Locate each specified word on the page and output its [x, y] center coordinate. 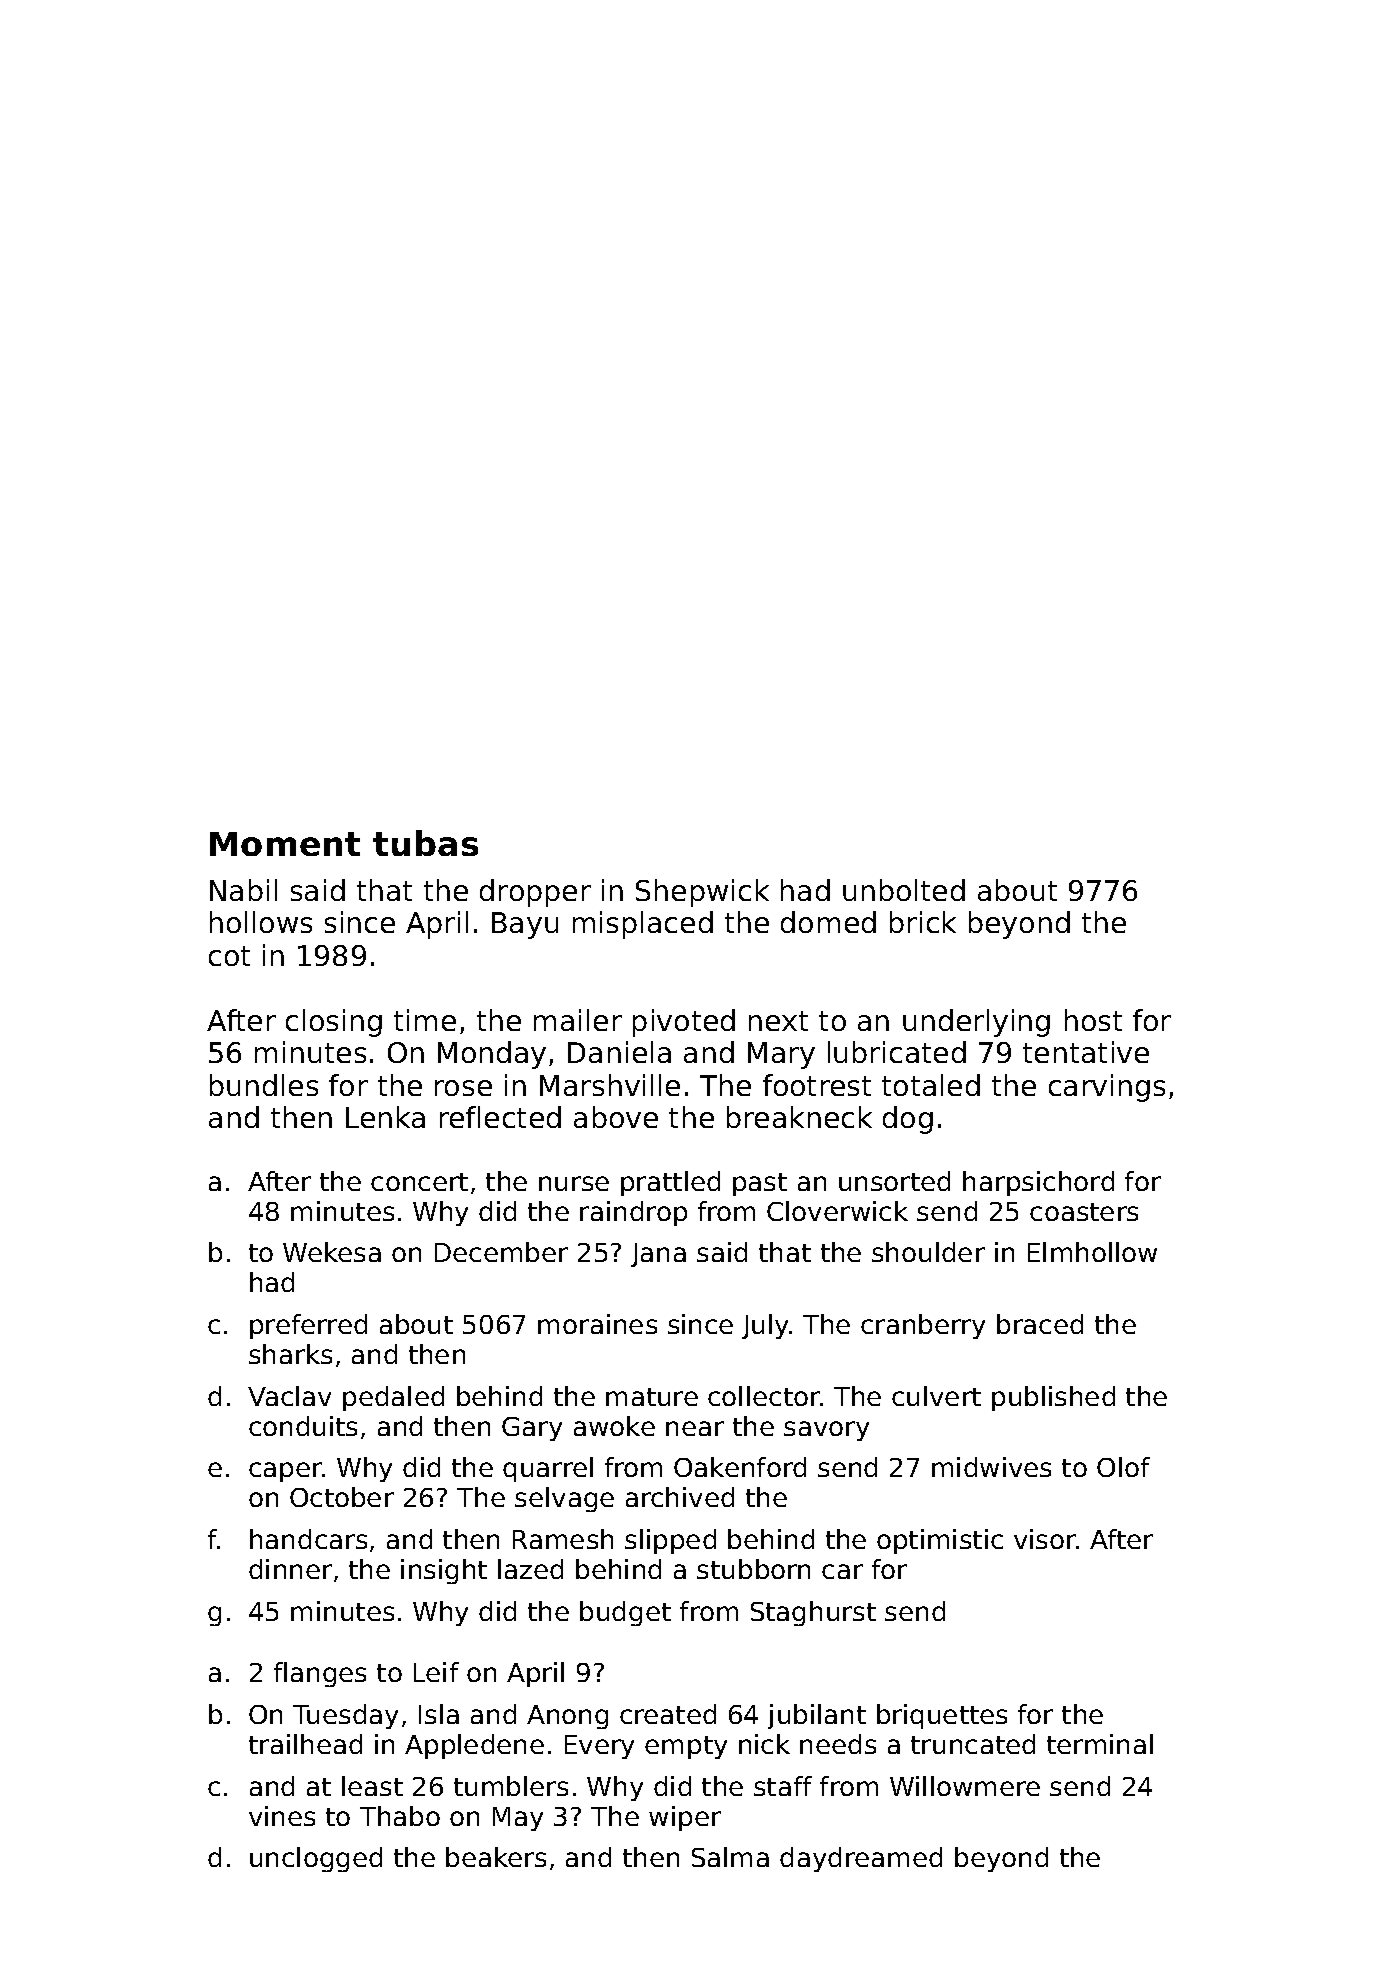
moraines [597, 1324]
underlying [976, 1023]
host [1093, 1020]
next [778, 1021]
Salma [730, 1857]
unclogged [316, 1859]
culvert [936, 1396]
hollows [261, 922]
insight [444, 1571]
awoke [614, 1426]
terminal [1100, 1744]
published [1053, 1398]
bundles [264, 1085]
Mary [781, 1055]
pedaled [393, 1398]
